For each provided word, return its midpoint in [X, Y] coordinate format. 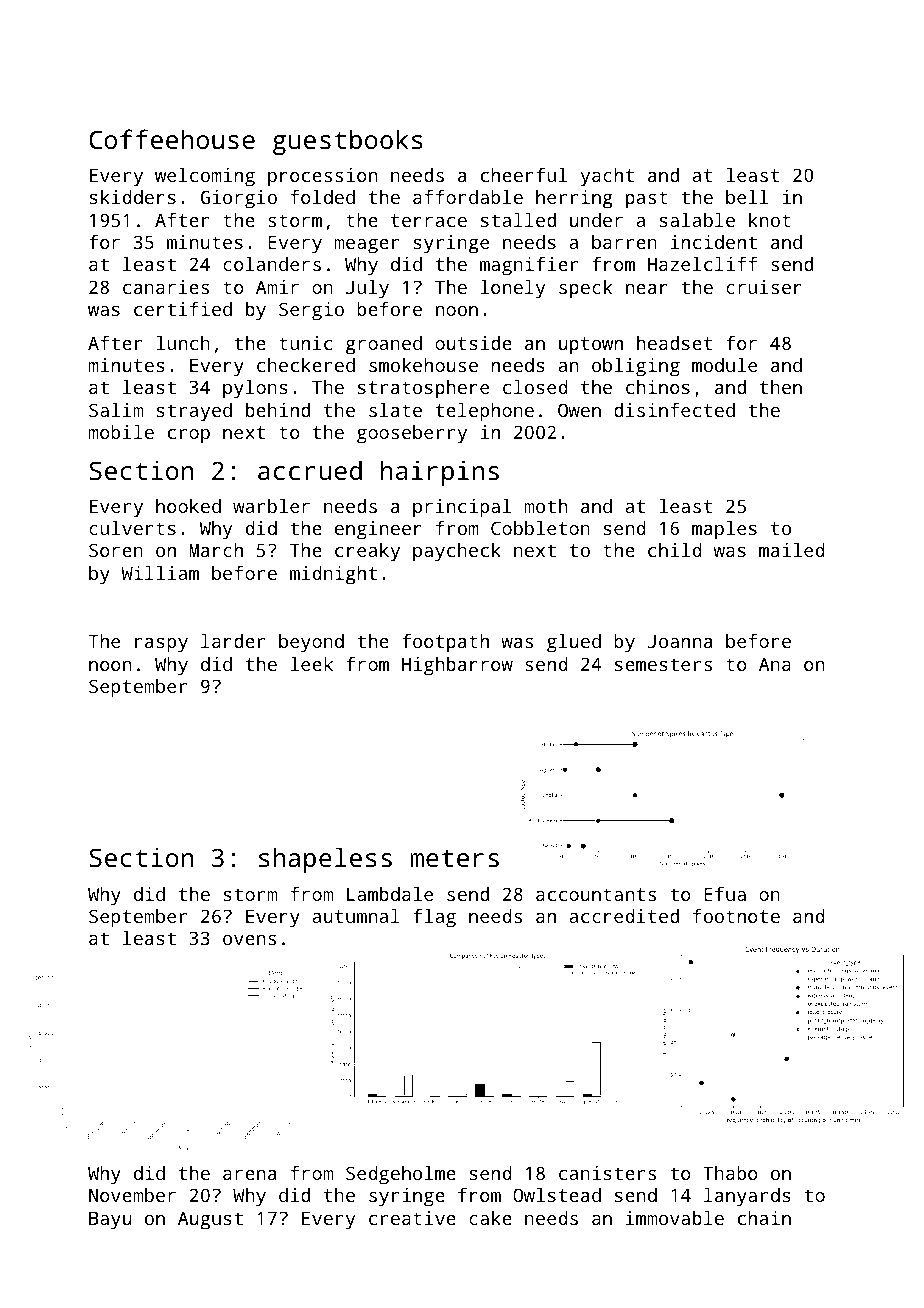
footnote [736, 916]
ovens [249, 940]
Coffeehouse [172, 139]
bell [747, 197]
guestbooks [348, 142]
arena [249, 1175]
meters [454, 858]
